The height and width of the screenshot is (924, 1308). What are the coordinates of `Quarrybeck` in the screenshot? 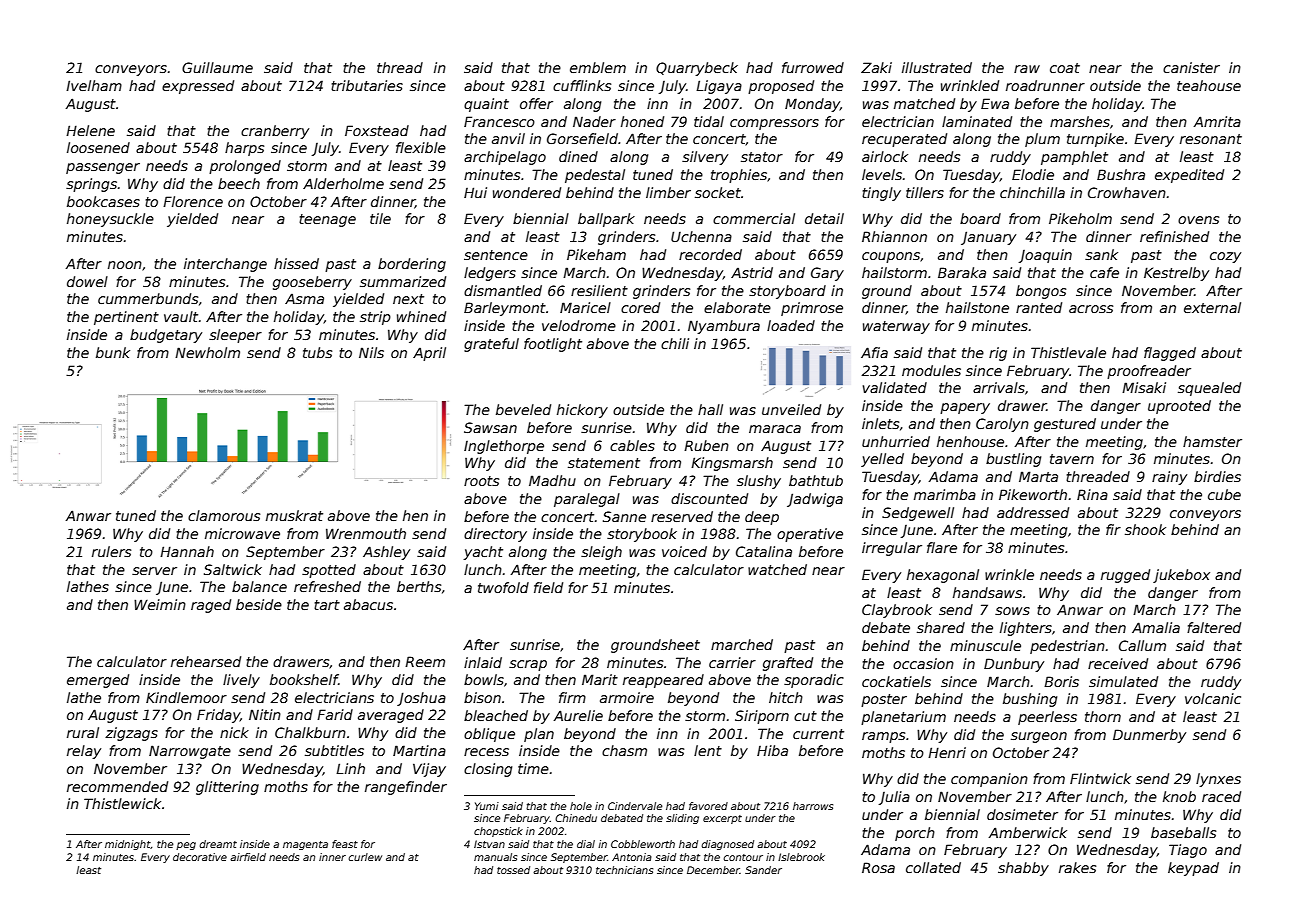 It's located at (697, 69).
